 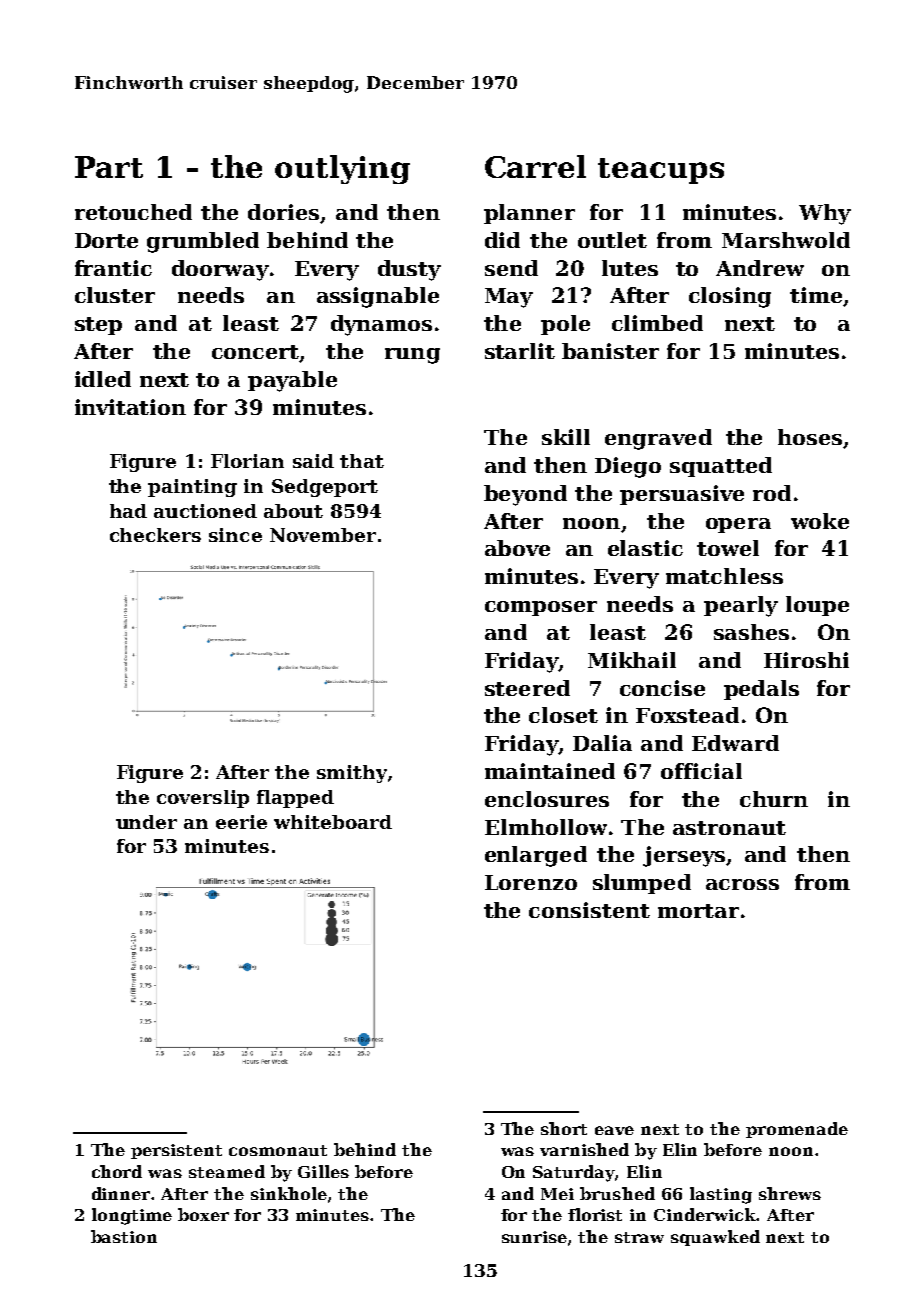 I want to click on Carrel, so click(x=535, y=166).
